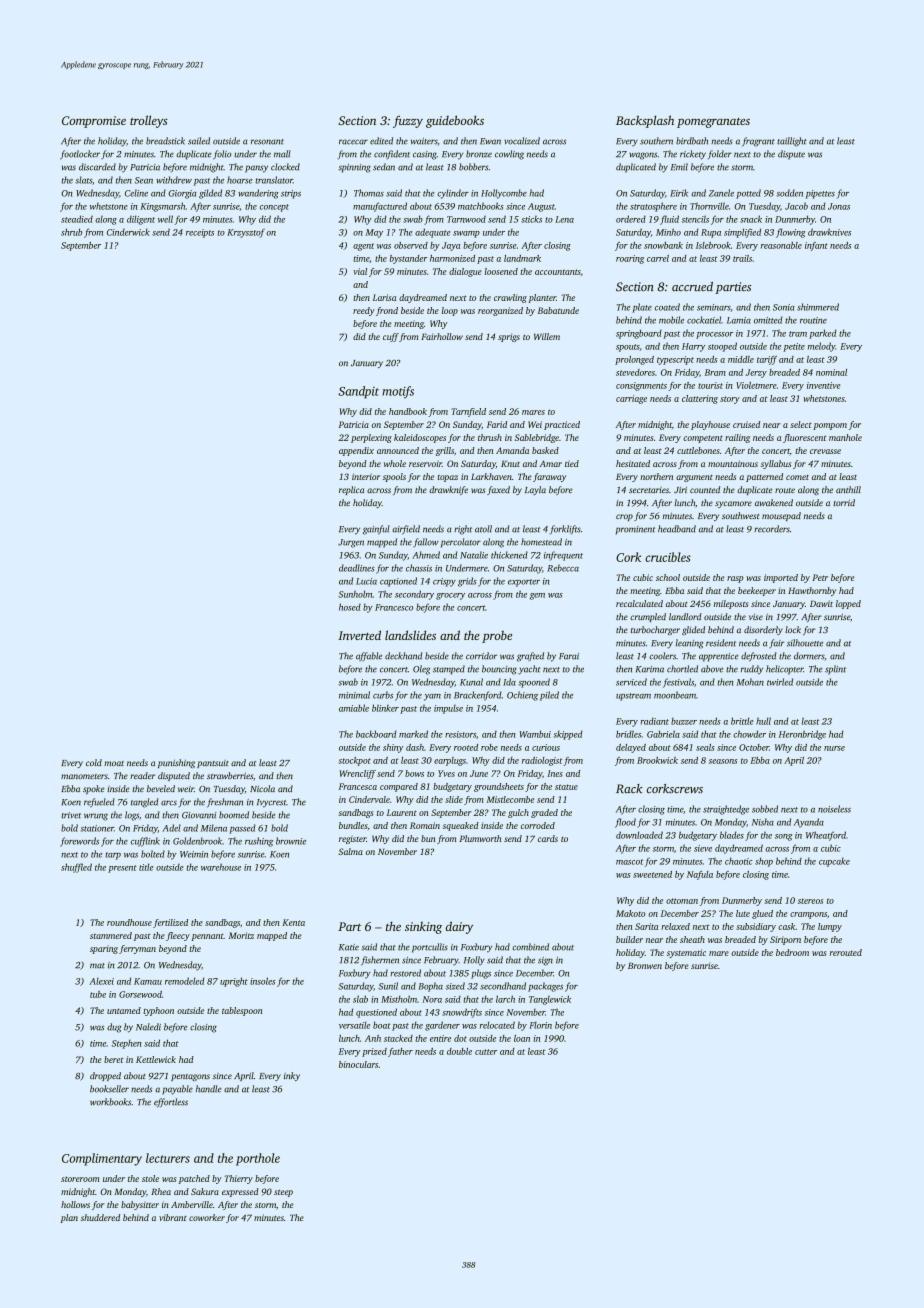  Describe the element at coordinates (835, 670) in the document. I see `splint` at that location.
